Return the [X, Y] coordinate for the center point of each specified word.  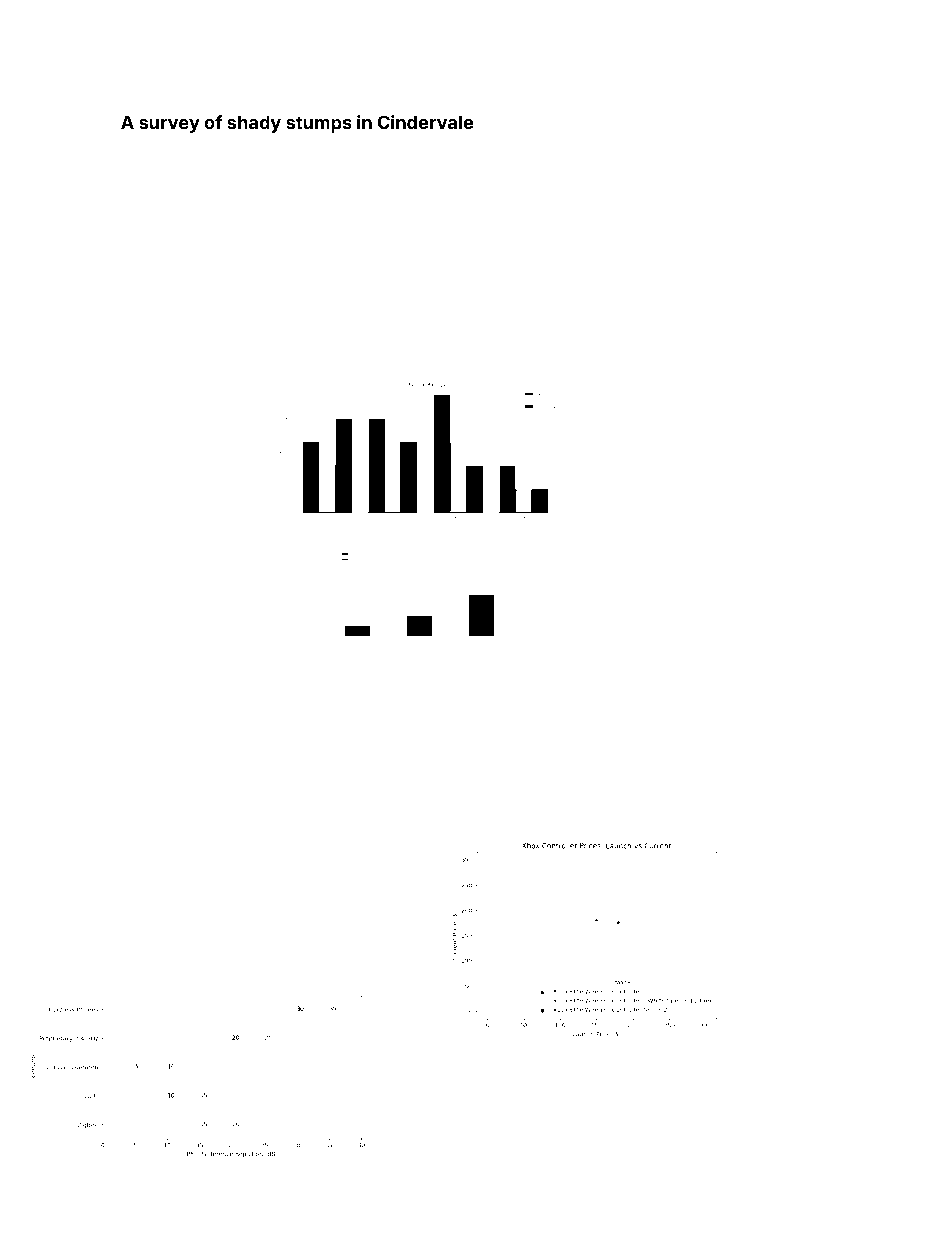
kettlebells [708, 147]
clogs [133, 353]
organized [165, 688]
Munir [661, 328]
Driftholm [672, 686]
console [743, 341]
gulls [337, 148]
